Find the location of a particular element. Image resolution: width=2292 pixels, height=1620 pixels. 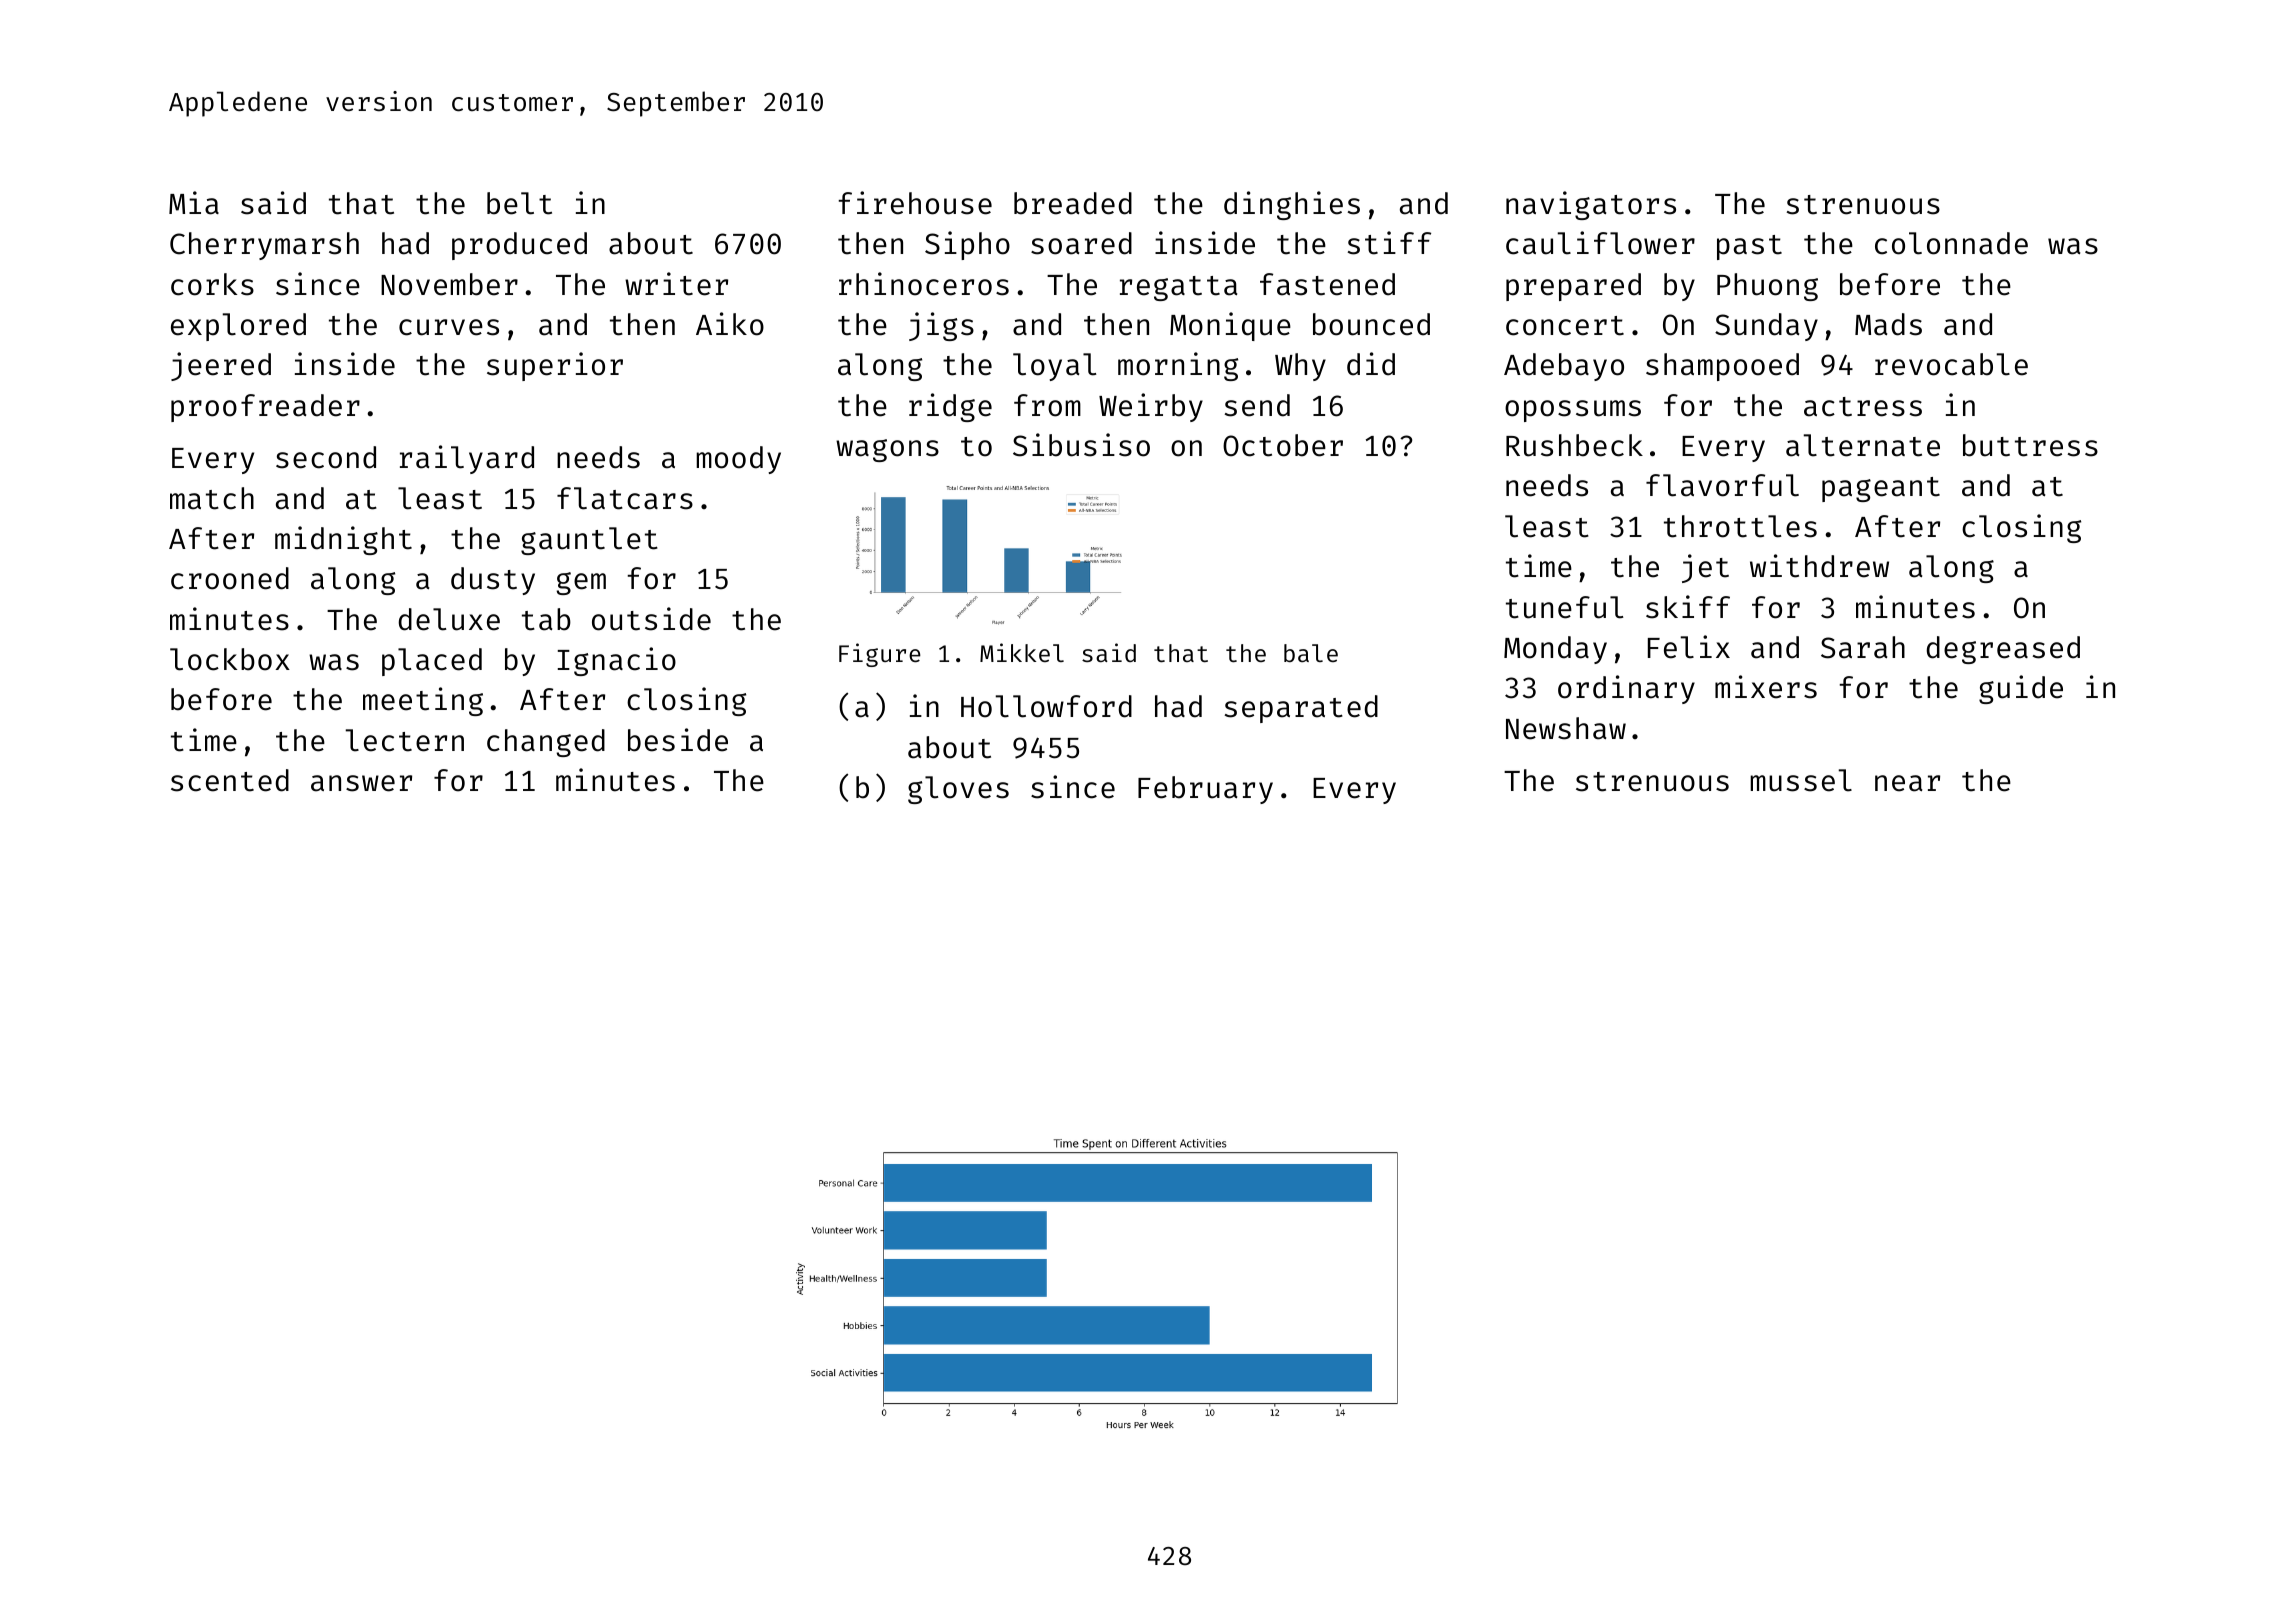

superior is located at coordinates (555, 366).
